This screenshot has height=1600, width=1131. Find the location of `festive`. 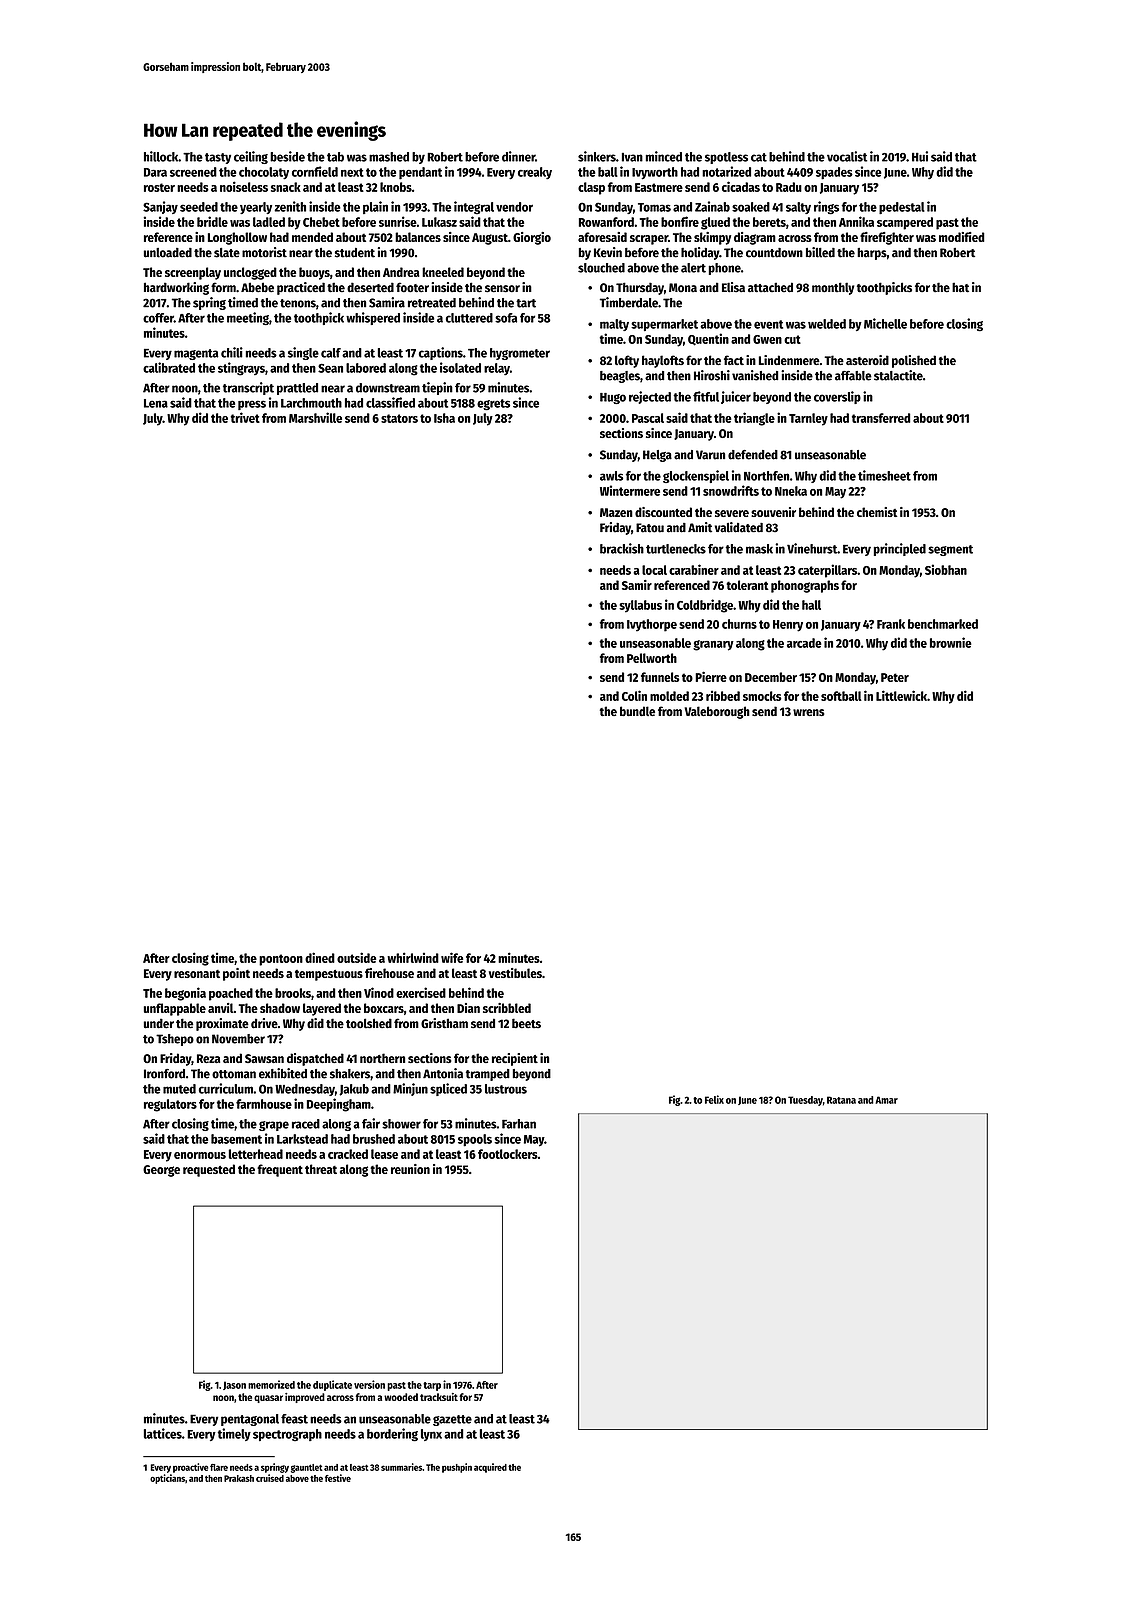

festive is located at coordinates (338, 1478).
